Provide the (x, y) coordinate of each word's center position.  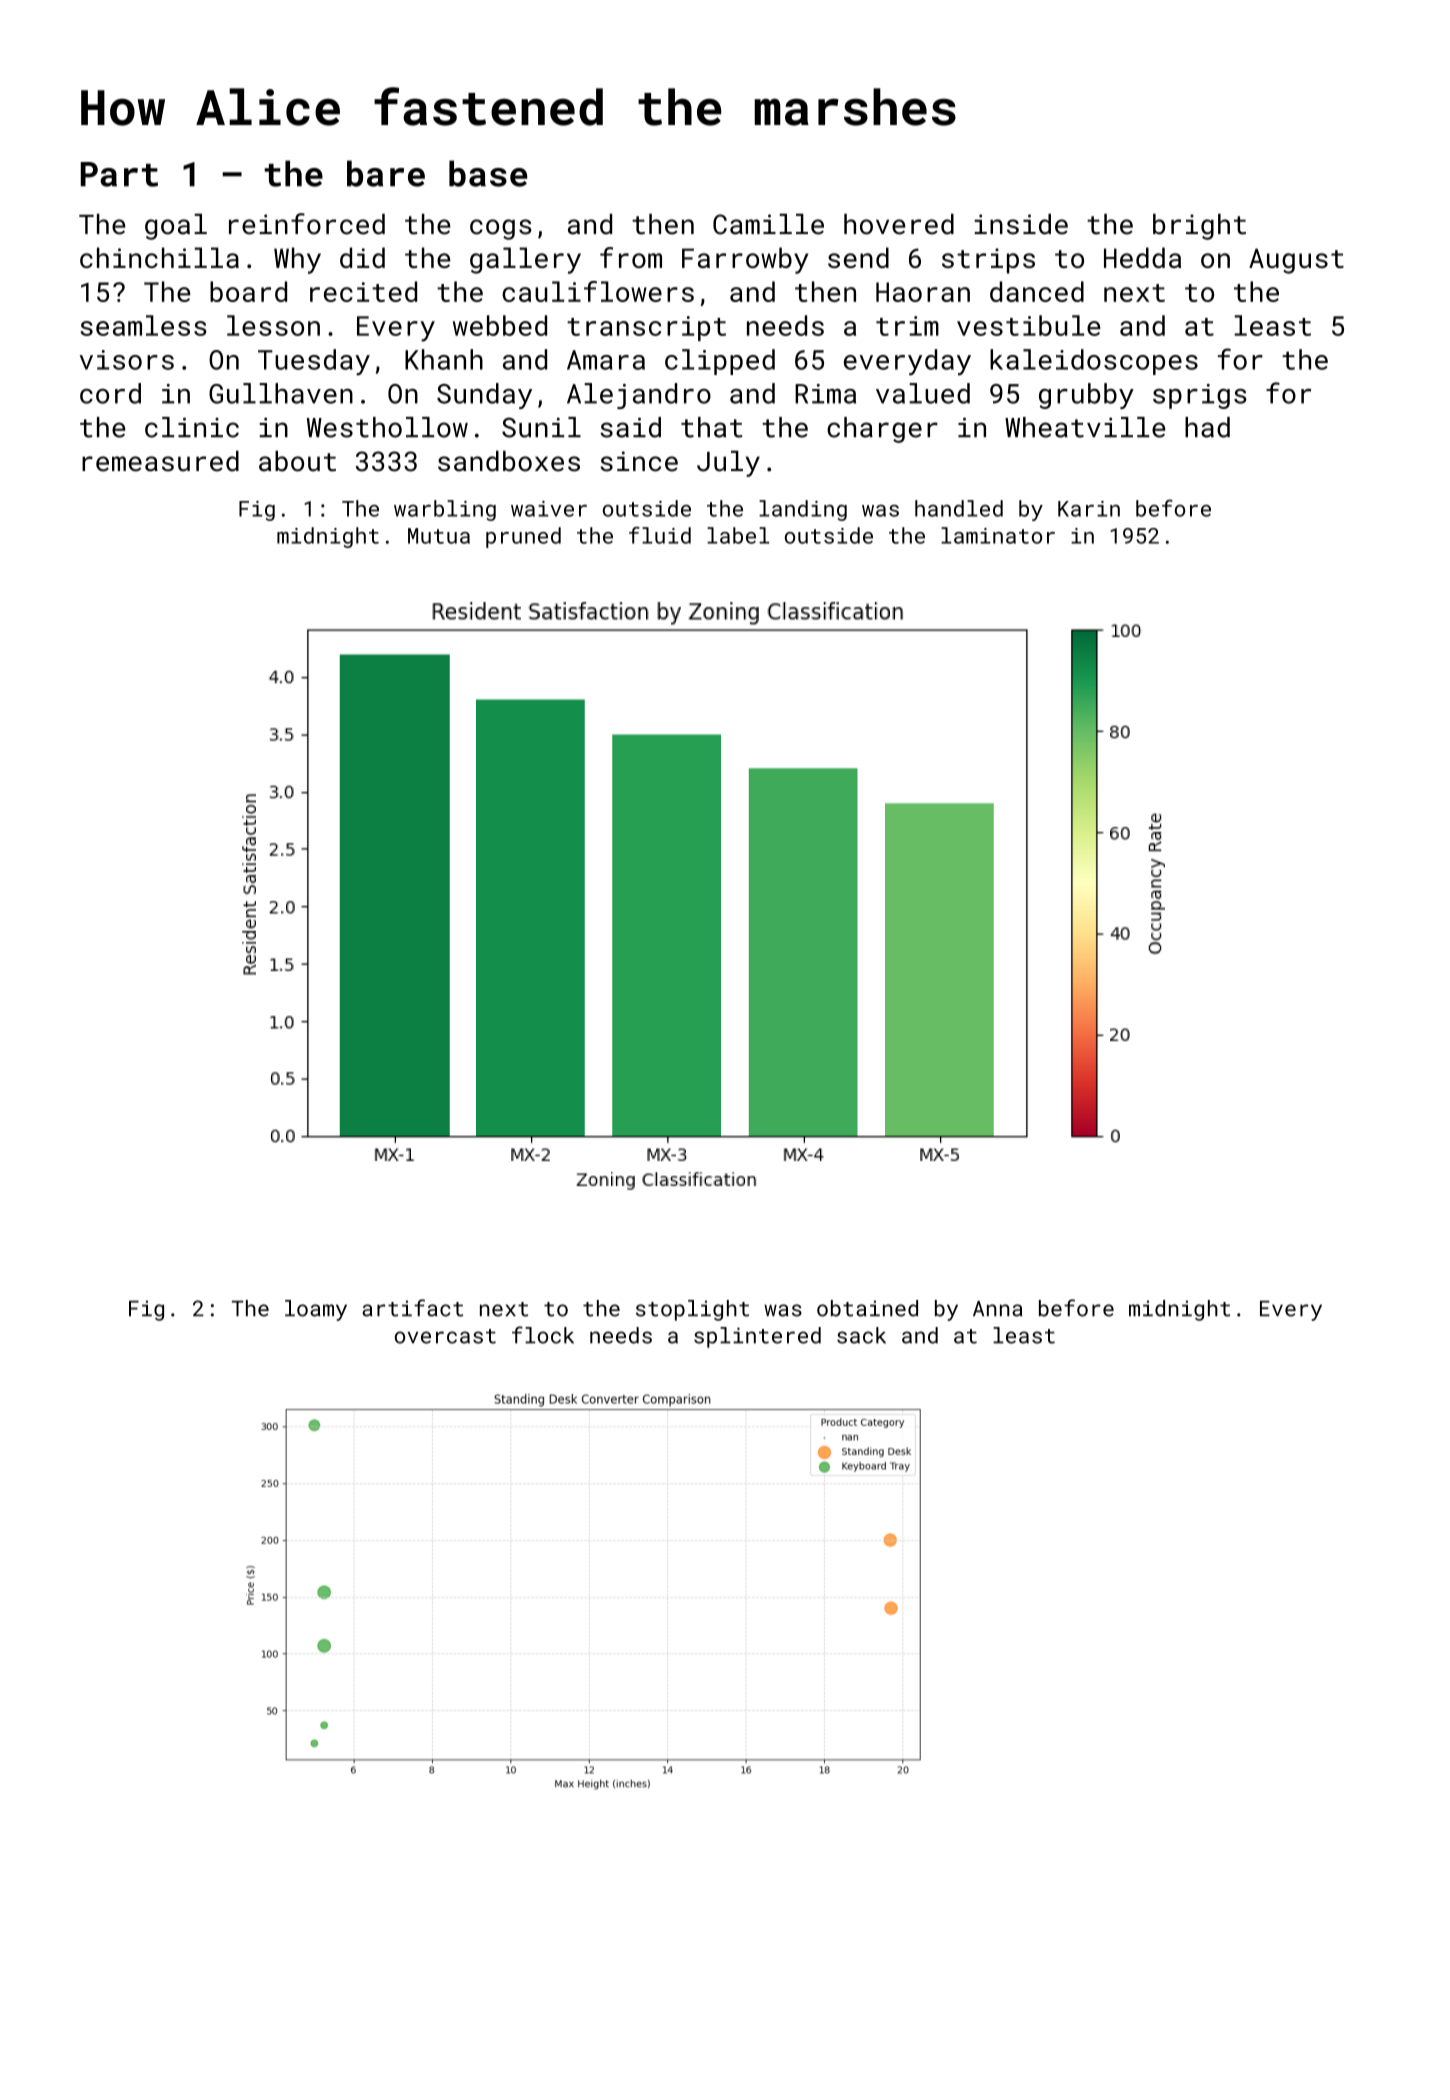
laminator (998, 535)
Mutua (439, 536)
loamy (316, 1310)
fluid (660, 535)
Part (119, 174)
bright (1199, 227)
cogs (501, 229)
